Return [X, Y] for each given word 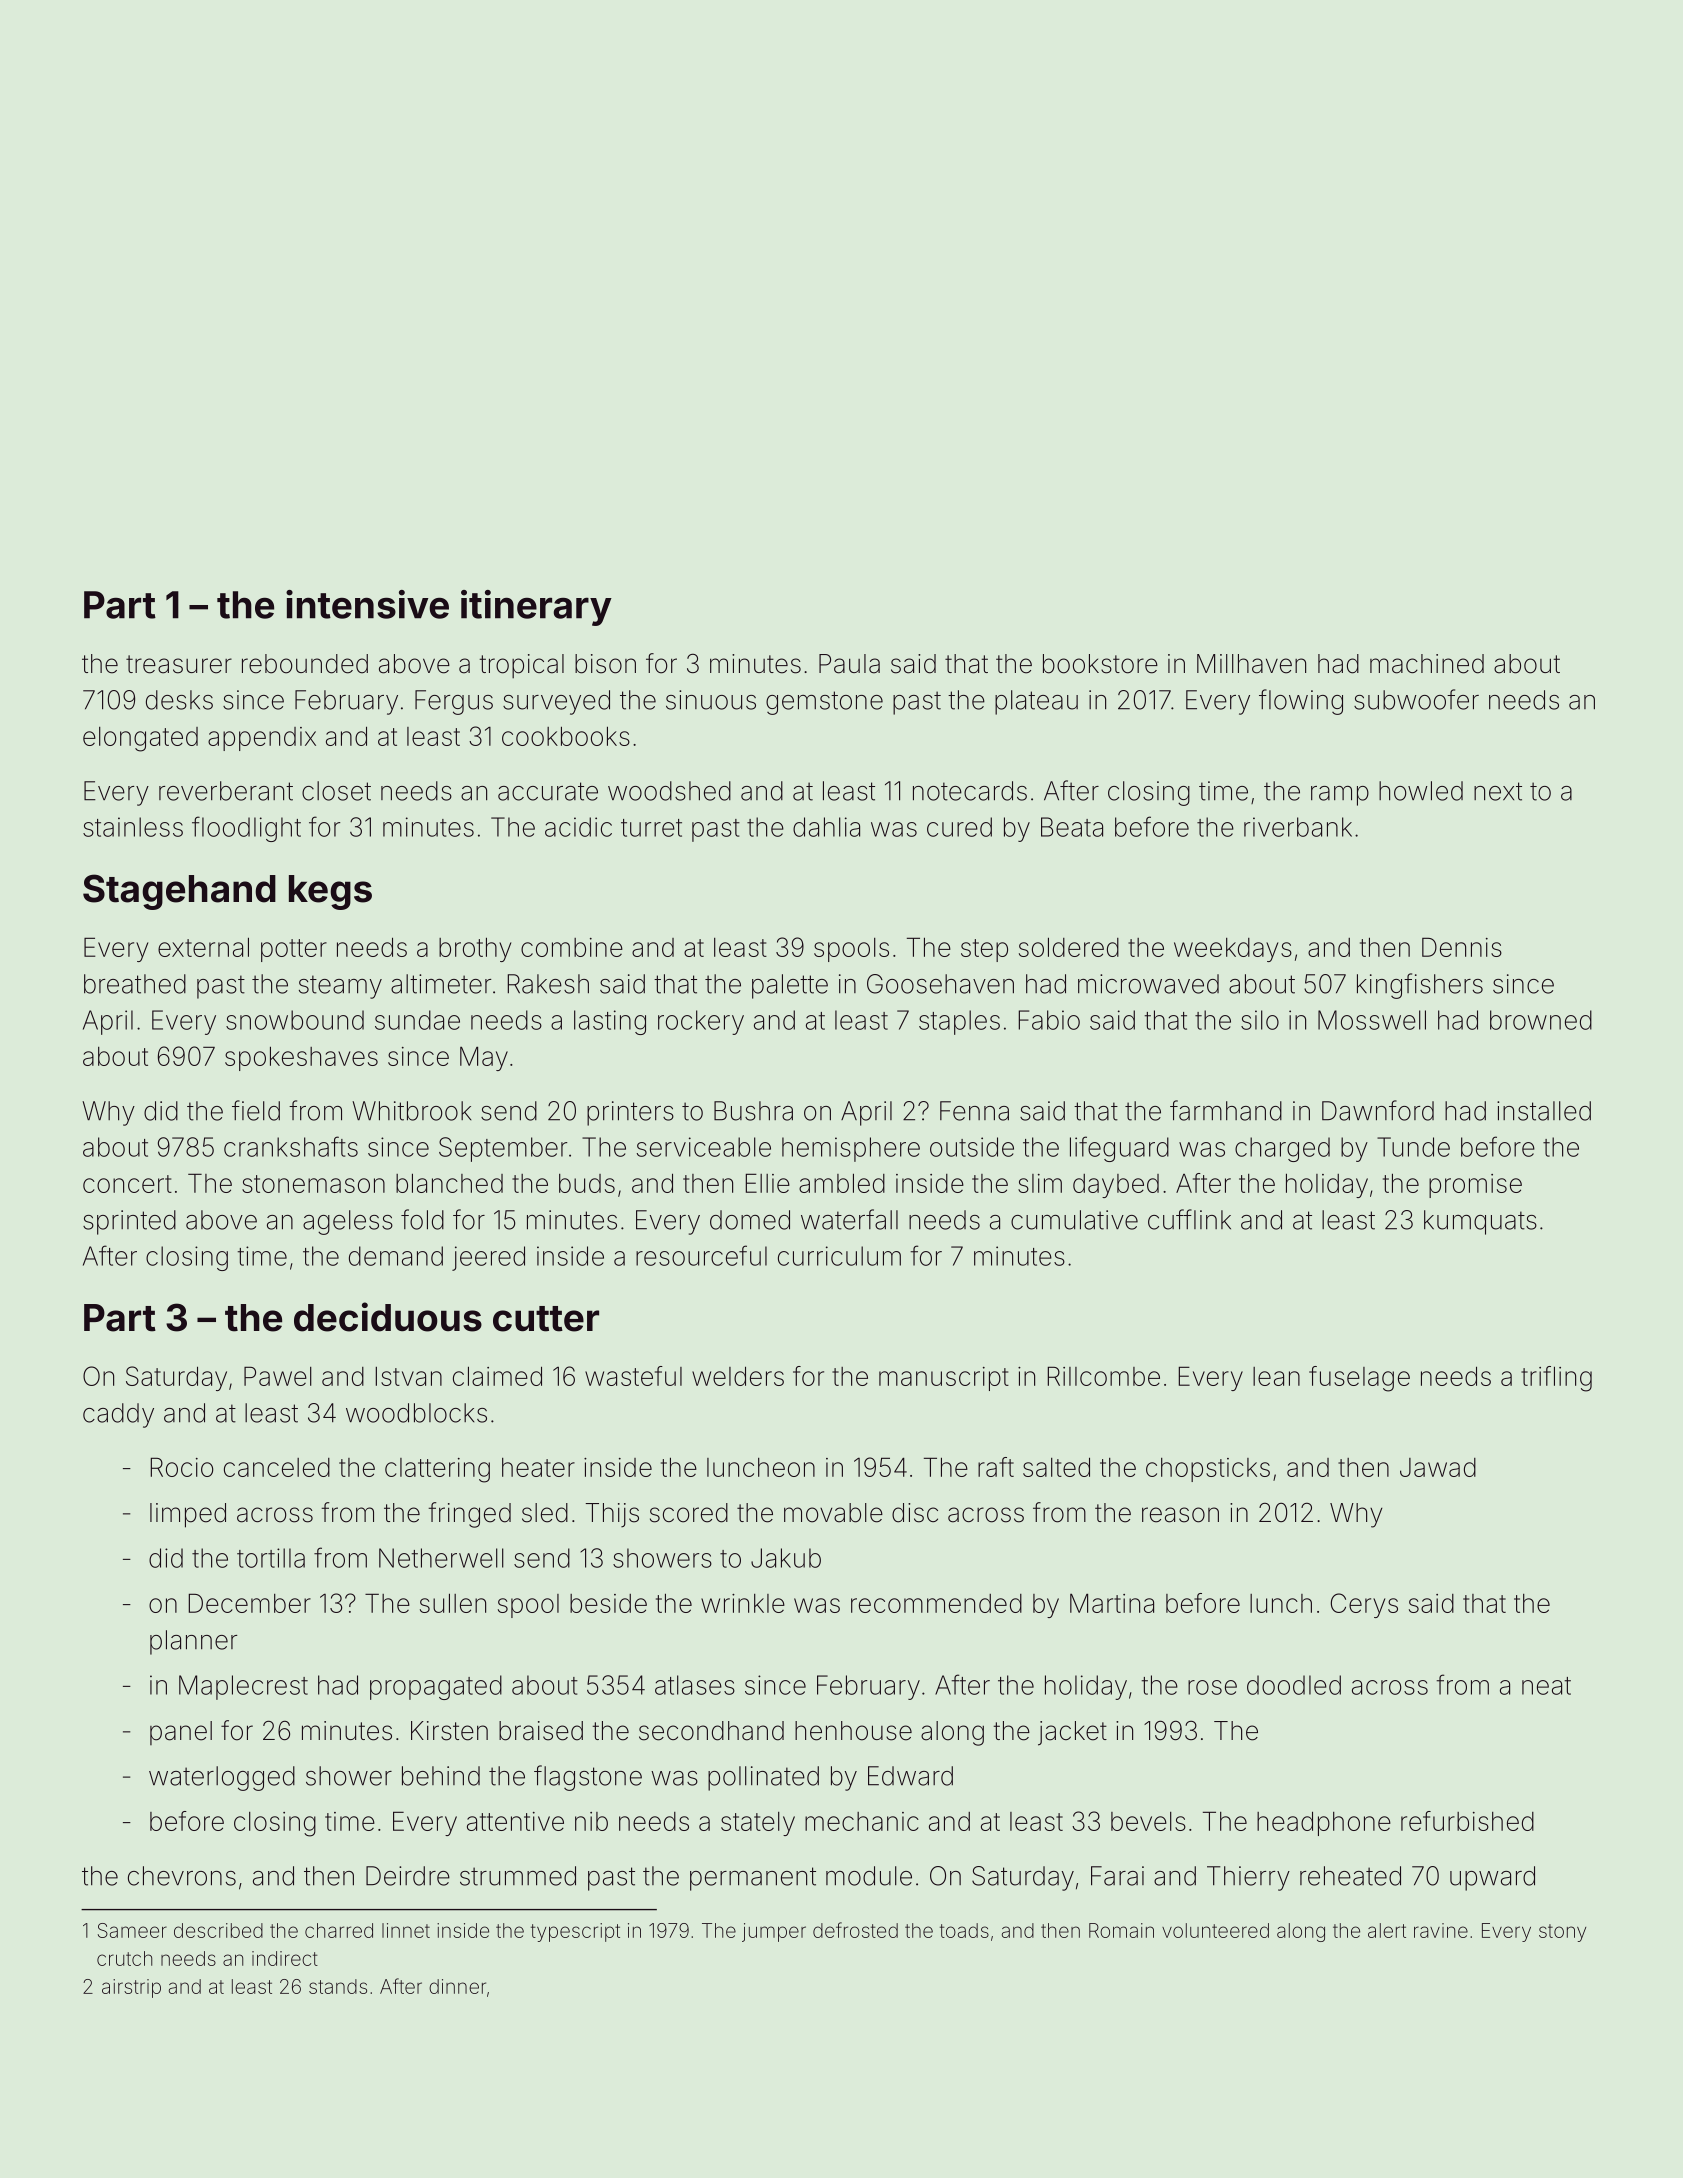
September [503, 1149]
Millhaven [1251, 664]
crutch [124, 1958]
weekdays [1233, 950]
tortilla [271, 1558]
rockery [701, 1022]
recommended [936, 1603]
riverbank [1298, 827]
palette [790, 986]
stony [1562, 1933]
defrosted [855, 1930]
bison [605, 664]
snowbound [295, 1020]
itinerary [536, 608]
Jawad [1438, 1467]
